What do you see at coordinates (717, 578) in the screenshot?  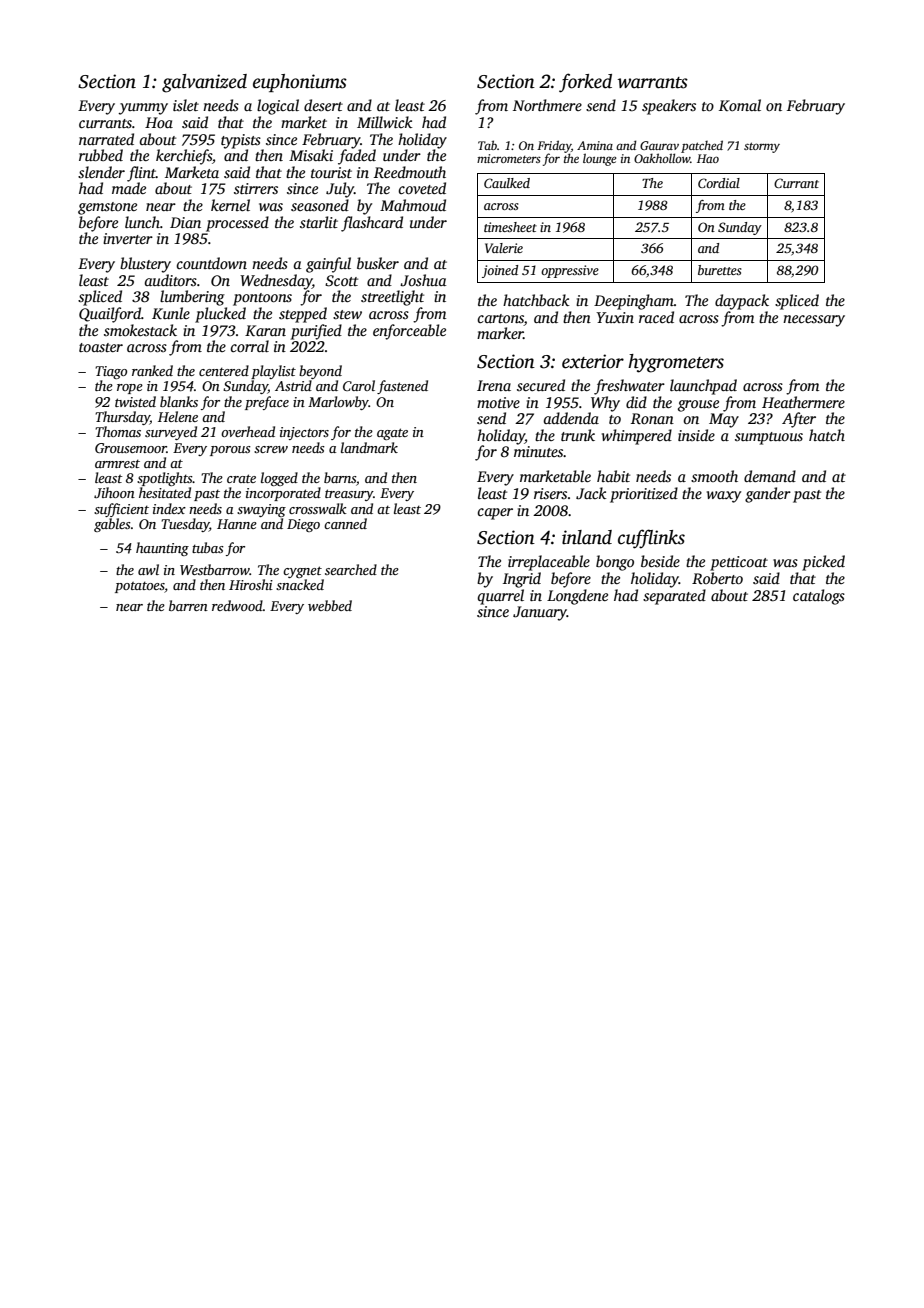 I see `Roberto` at bounding box center [717, 578].
